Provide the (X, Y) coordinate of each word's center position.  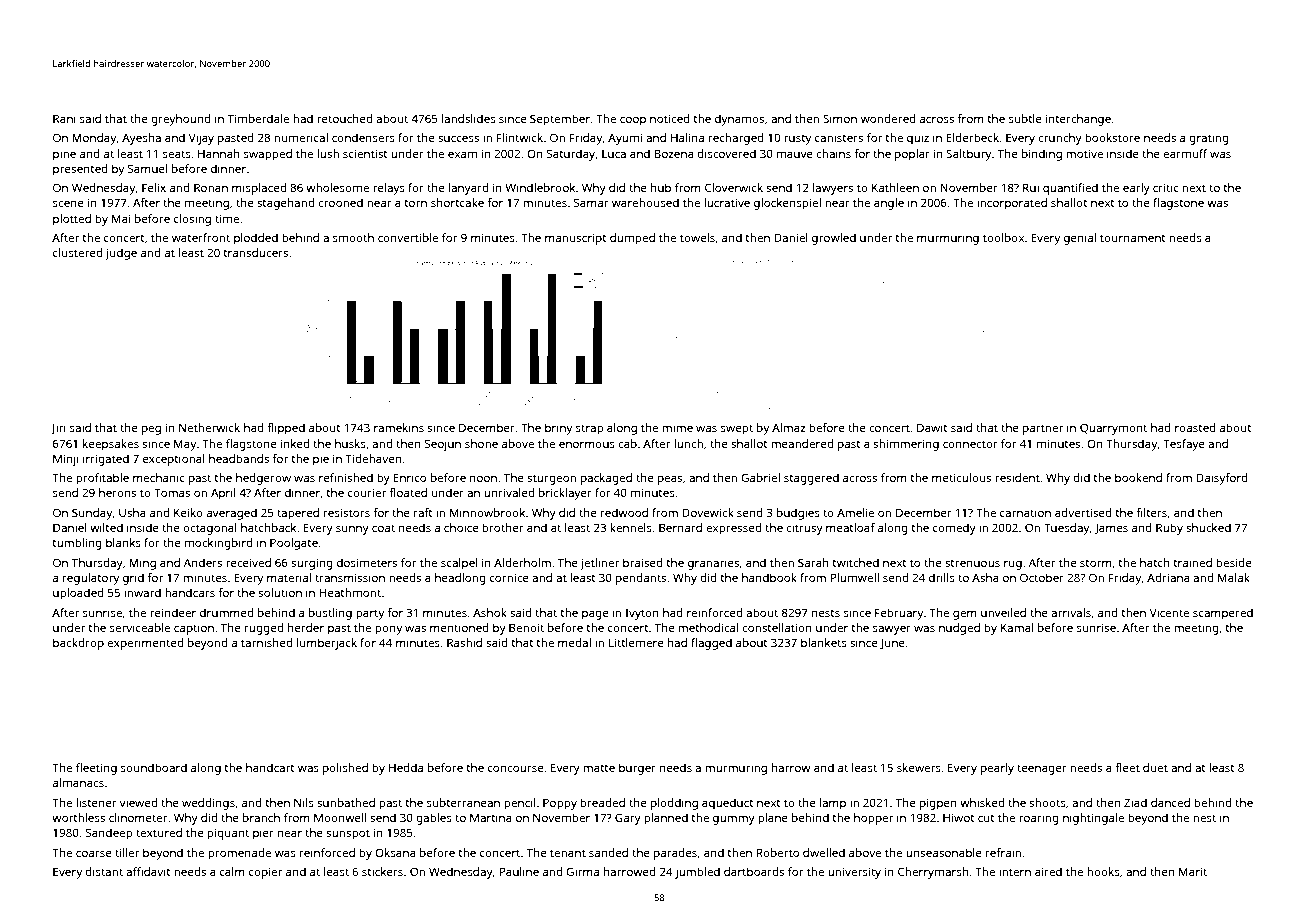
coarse (94, 854)
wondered (888, 118)
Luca (614, 154)
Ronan (211, 187)
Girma (582, 871)
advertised (1083, 512)
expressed (734, 529)
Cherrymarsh (933, 873)
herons (117, 492)
